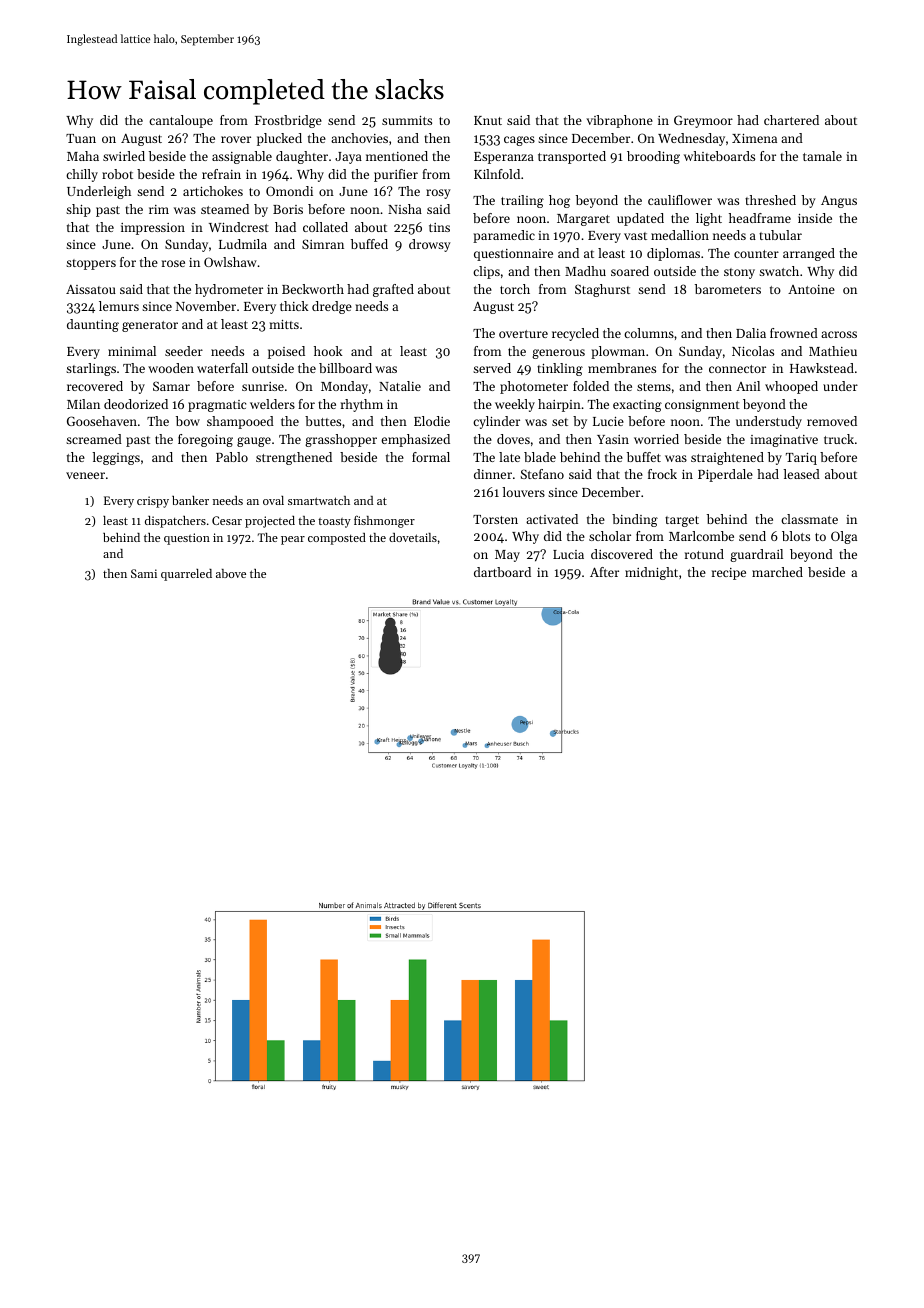 The image size is (924, 1308). Describe the element at coordinates (334, 523) in the screenshot. I see `toasty` at that location.
